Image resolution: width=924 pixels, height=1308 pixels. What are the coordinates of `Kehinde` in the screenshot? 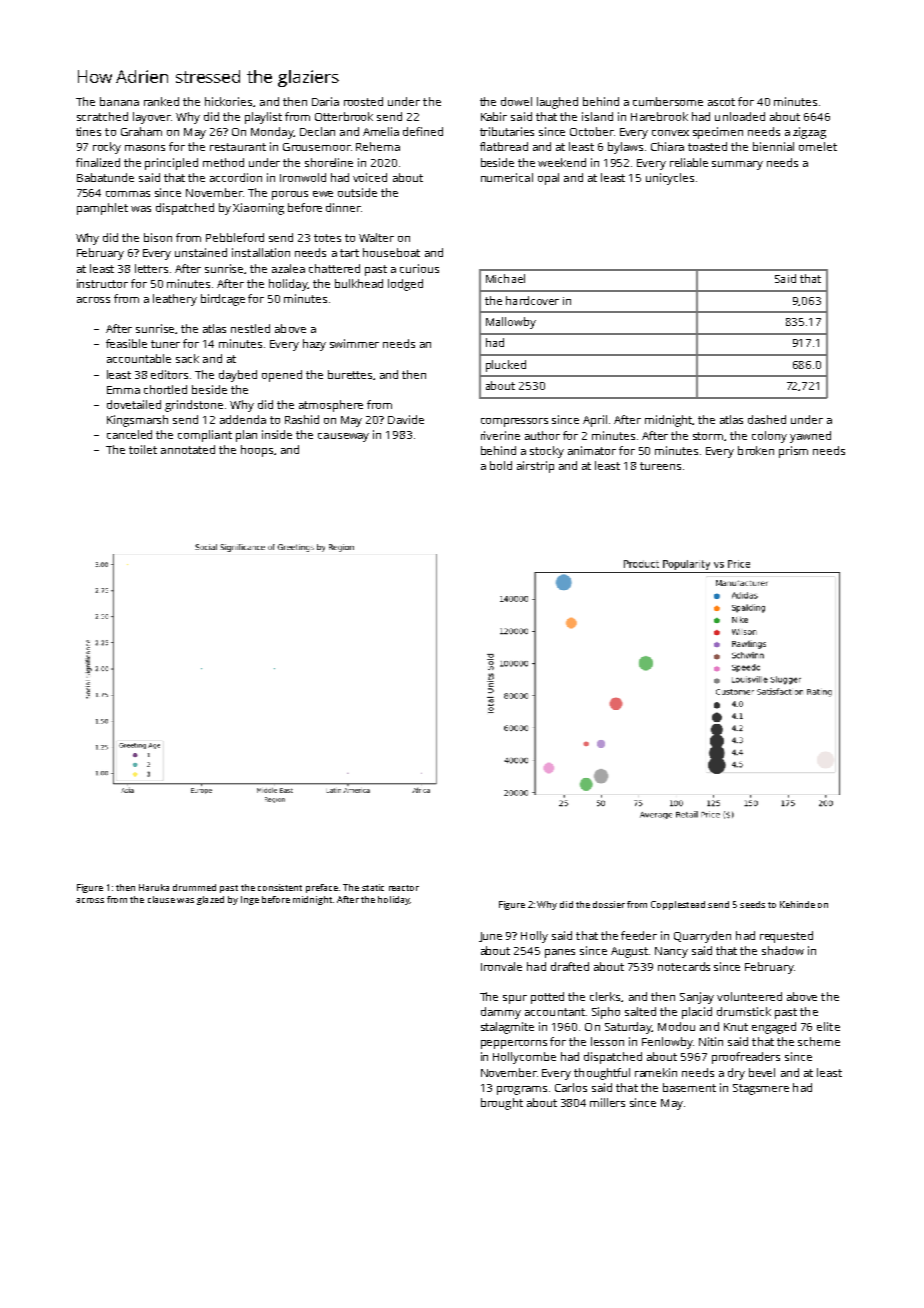 It's located at (797, 904).
